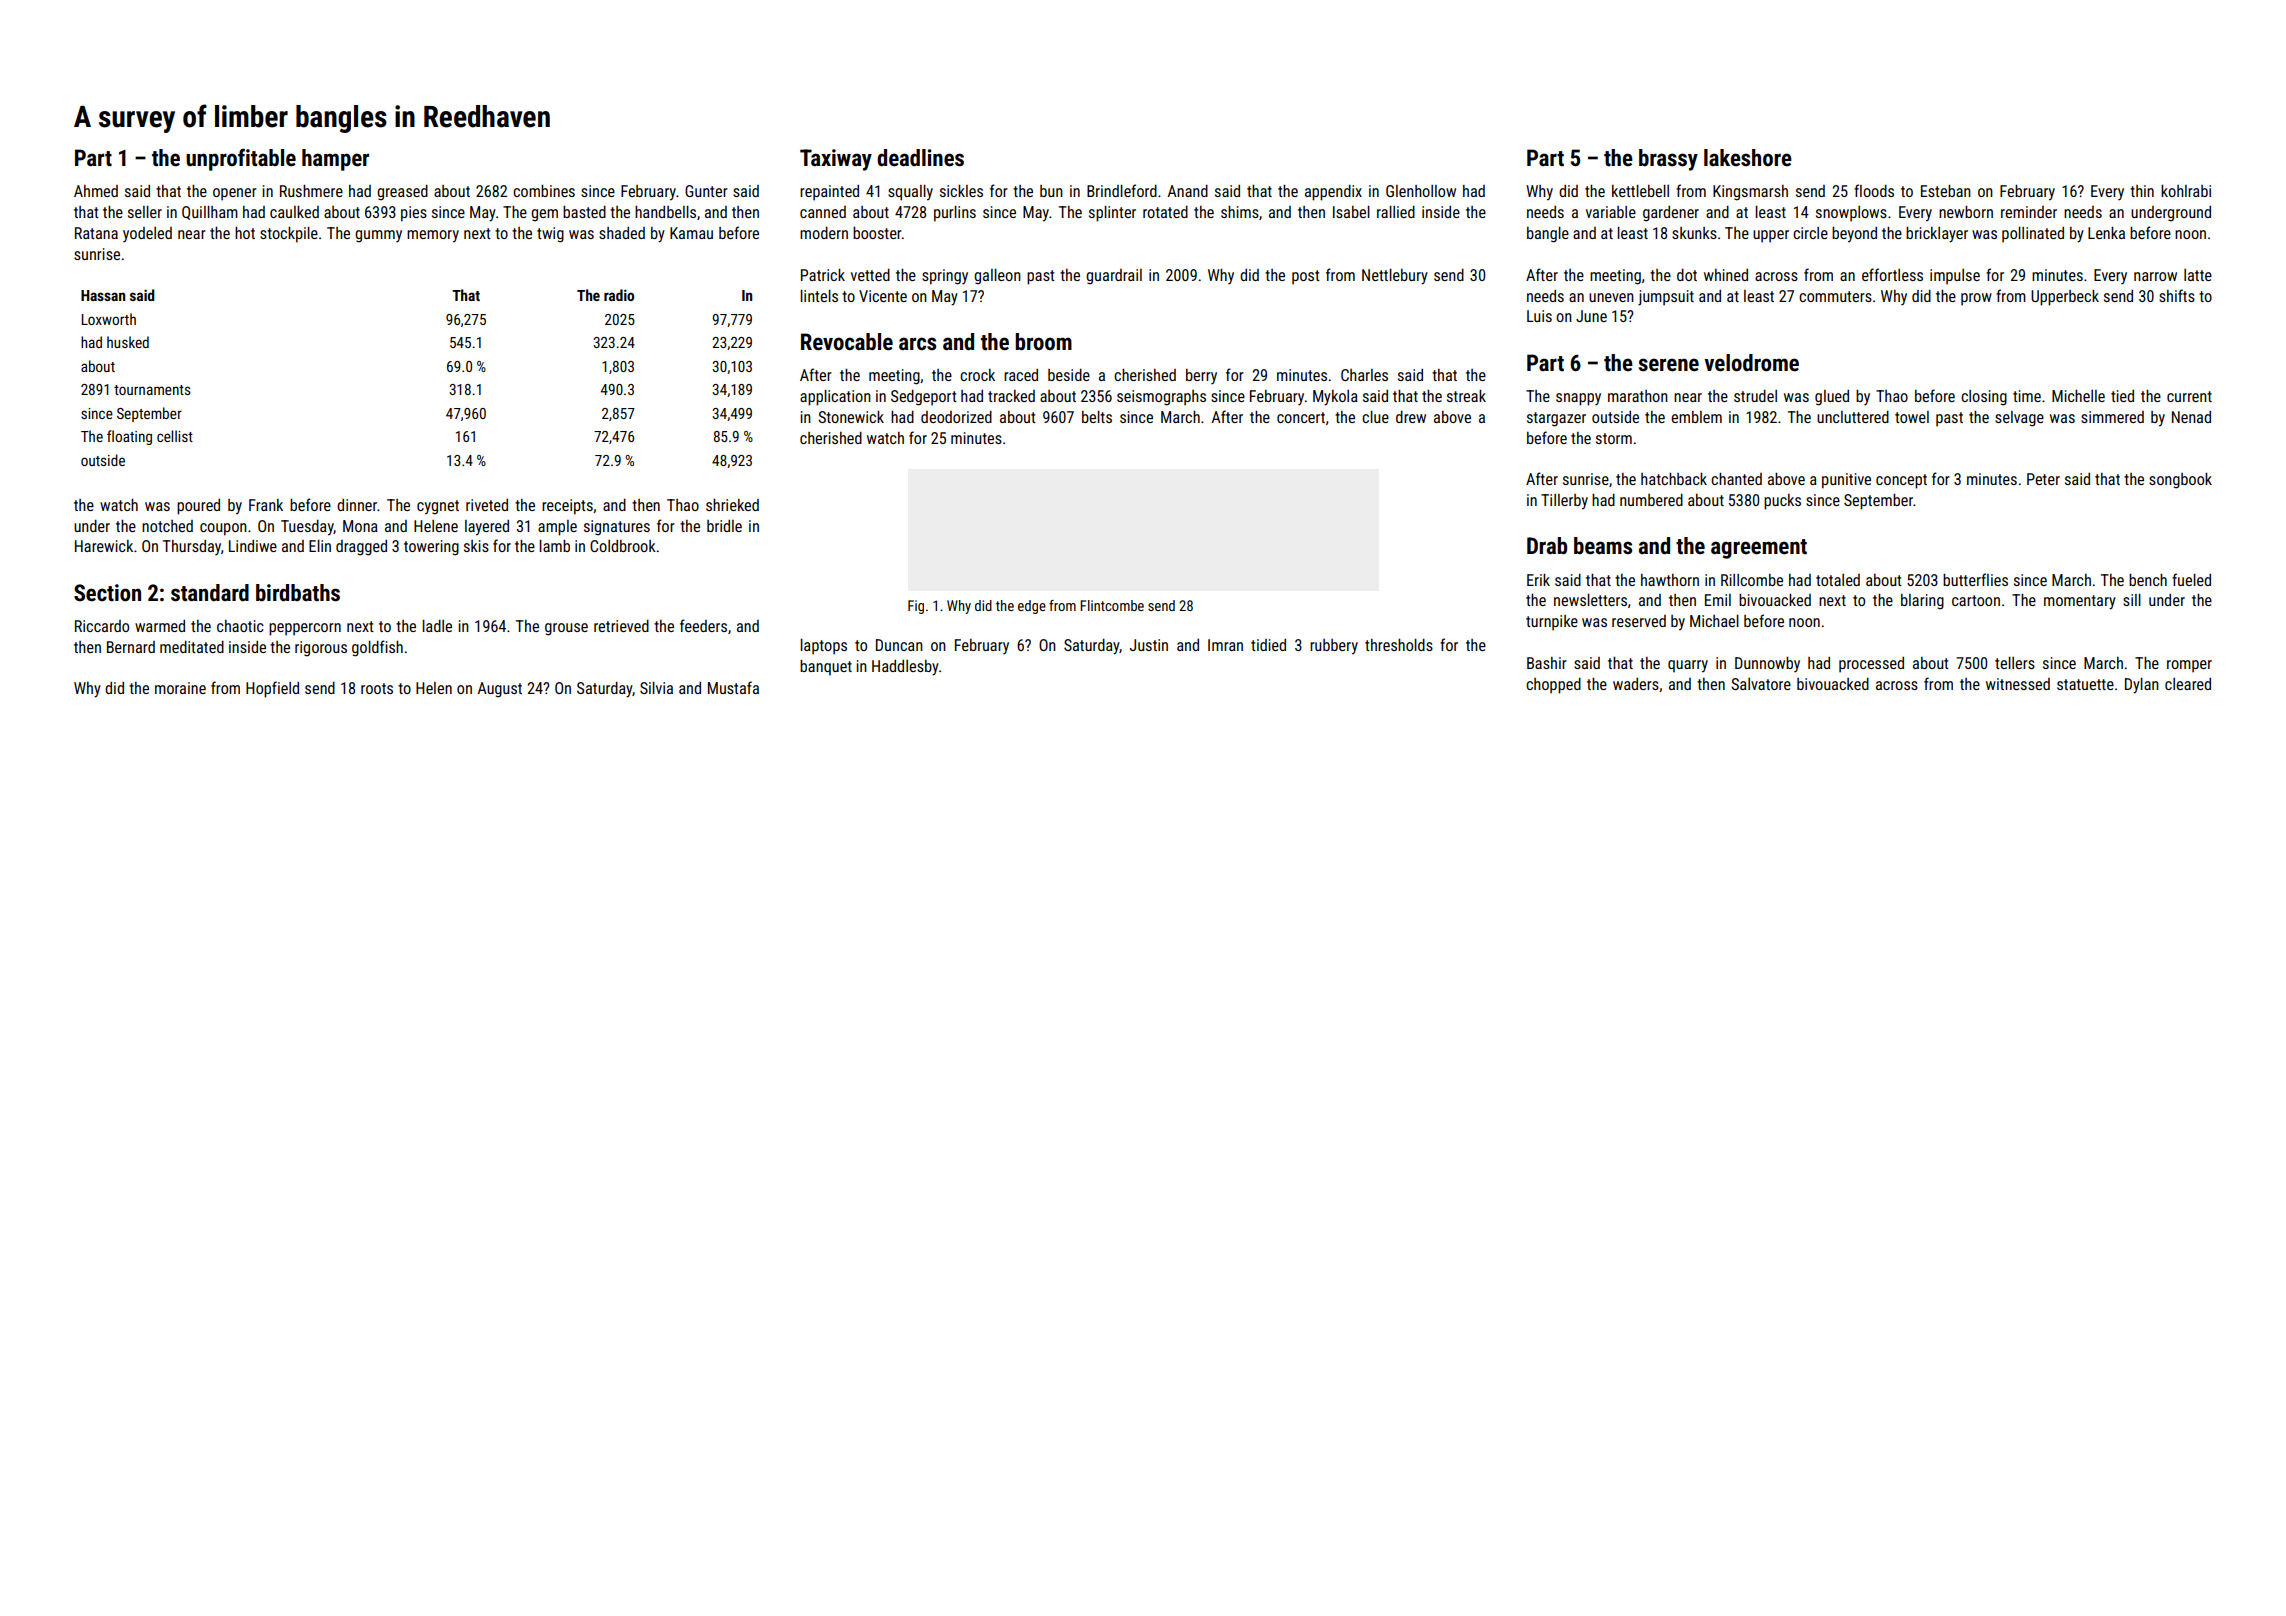 The width and height of the document is (2286, 1616). What do you see at coordinates (2142, 191) in the document?
I see `thin` at bounding box center [2142, 191].
